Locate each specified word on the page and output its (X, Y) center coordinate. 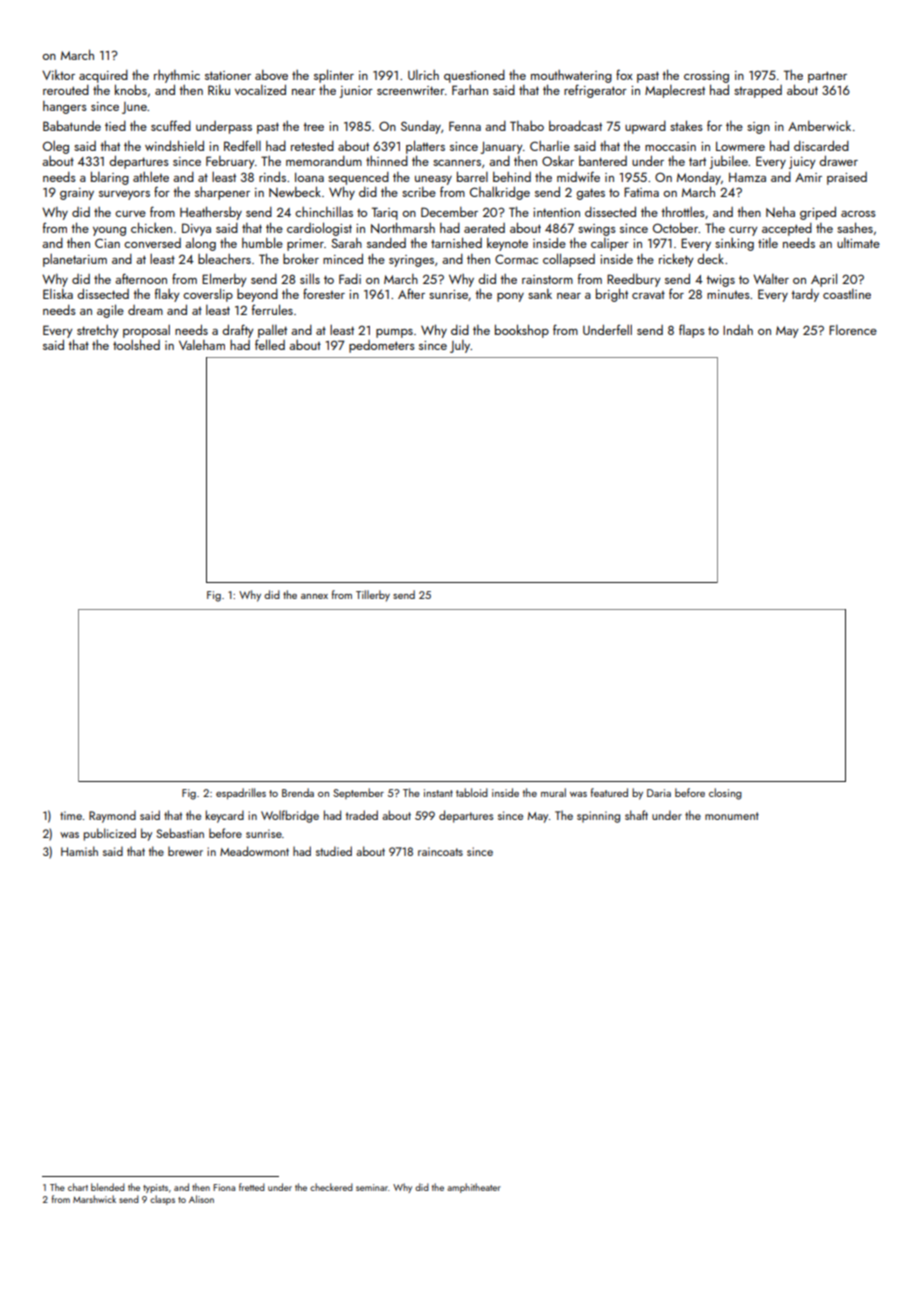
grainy (77, 194)
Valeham (202, 345)
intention (556, 212)
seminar (372, 1187)
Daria (659, 793)
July (460, 346)
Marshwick (94, 1199)
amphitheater (474, 1188)
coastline (847, 294)
